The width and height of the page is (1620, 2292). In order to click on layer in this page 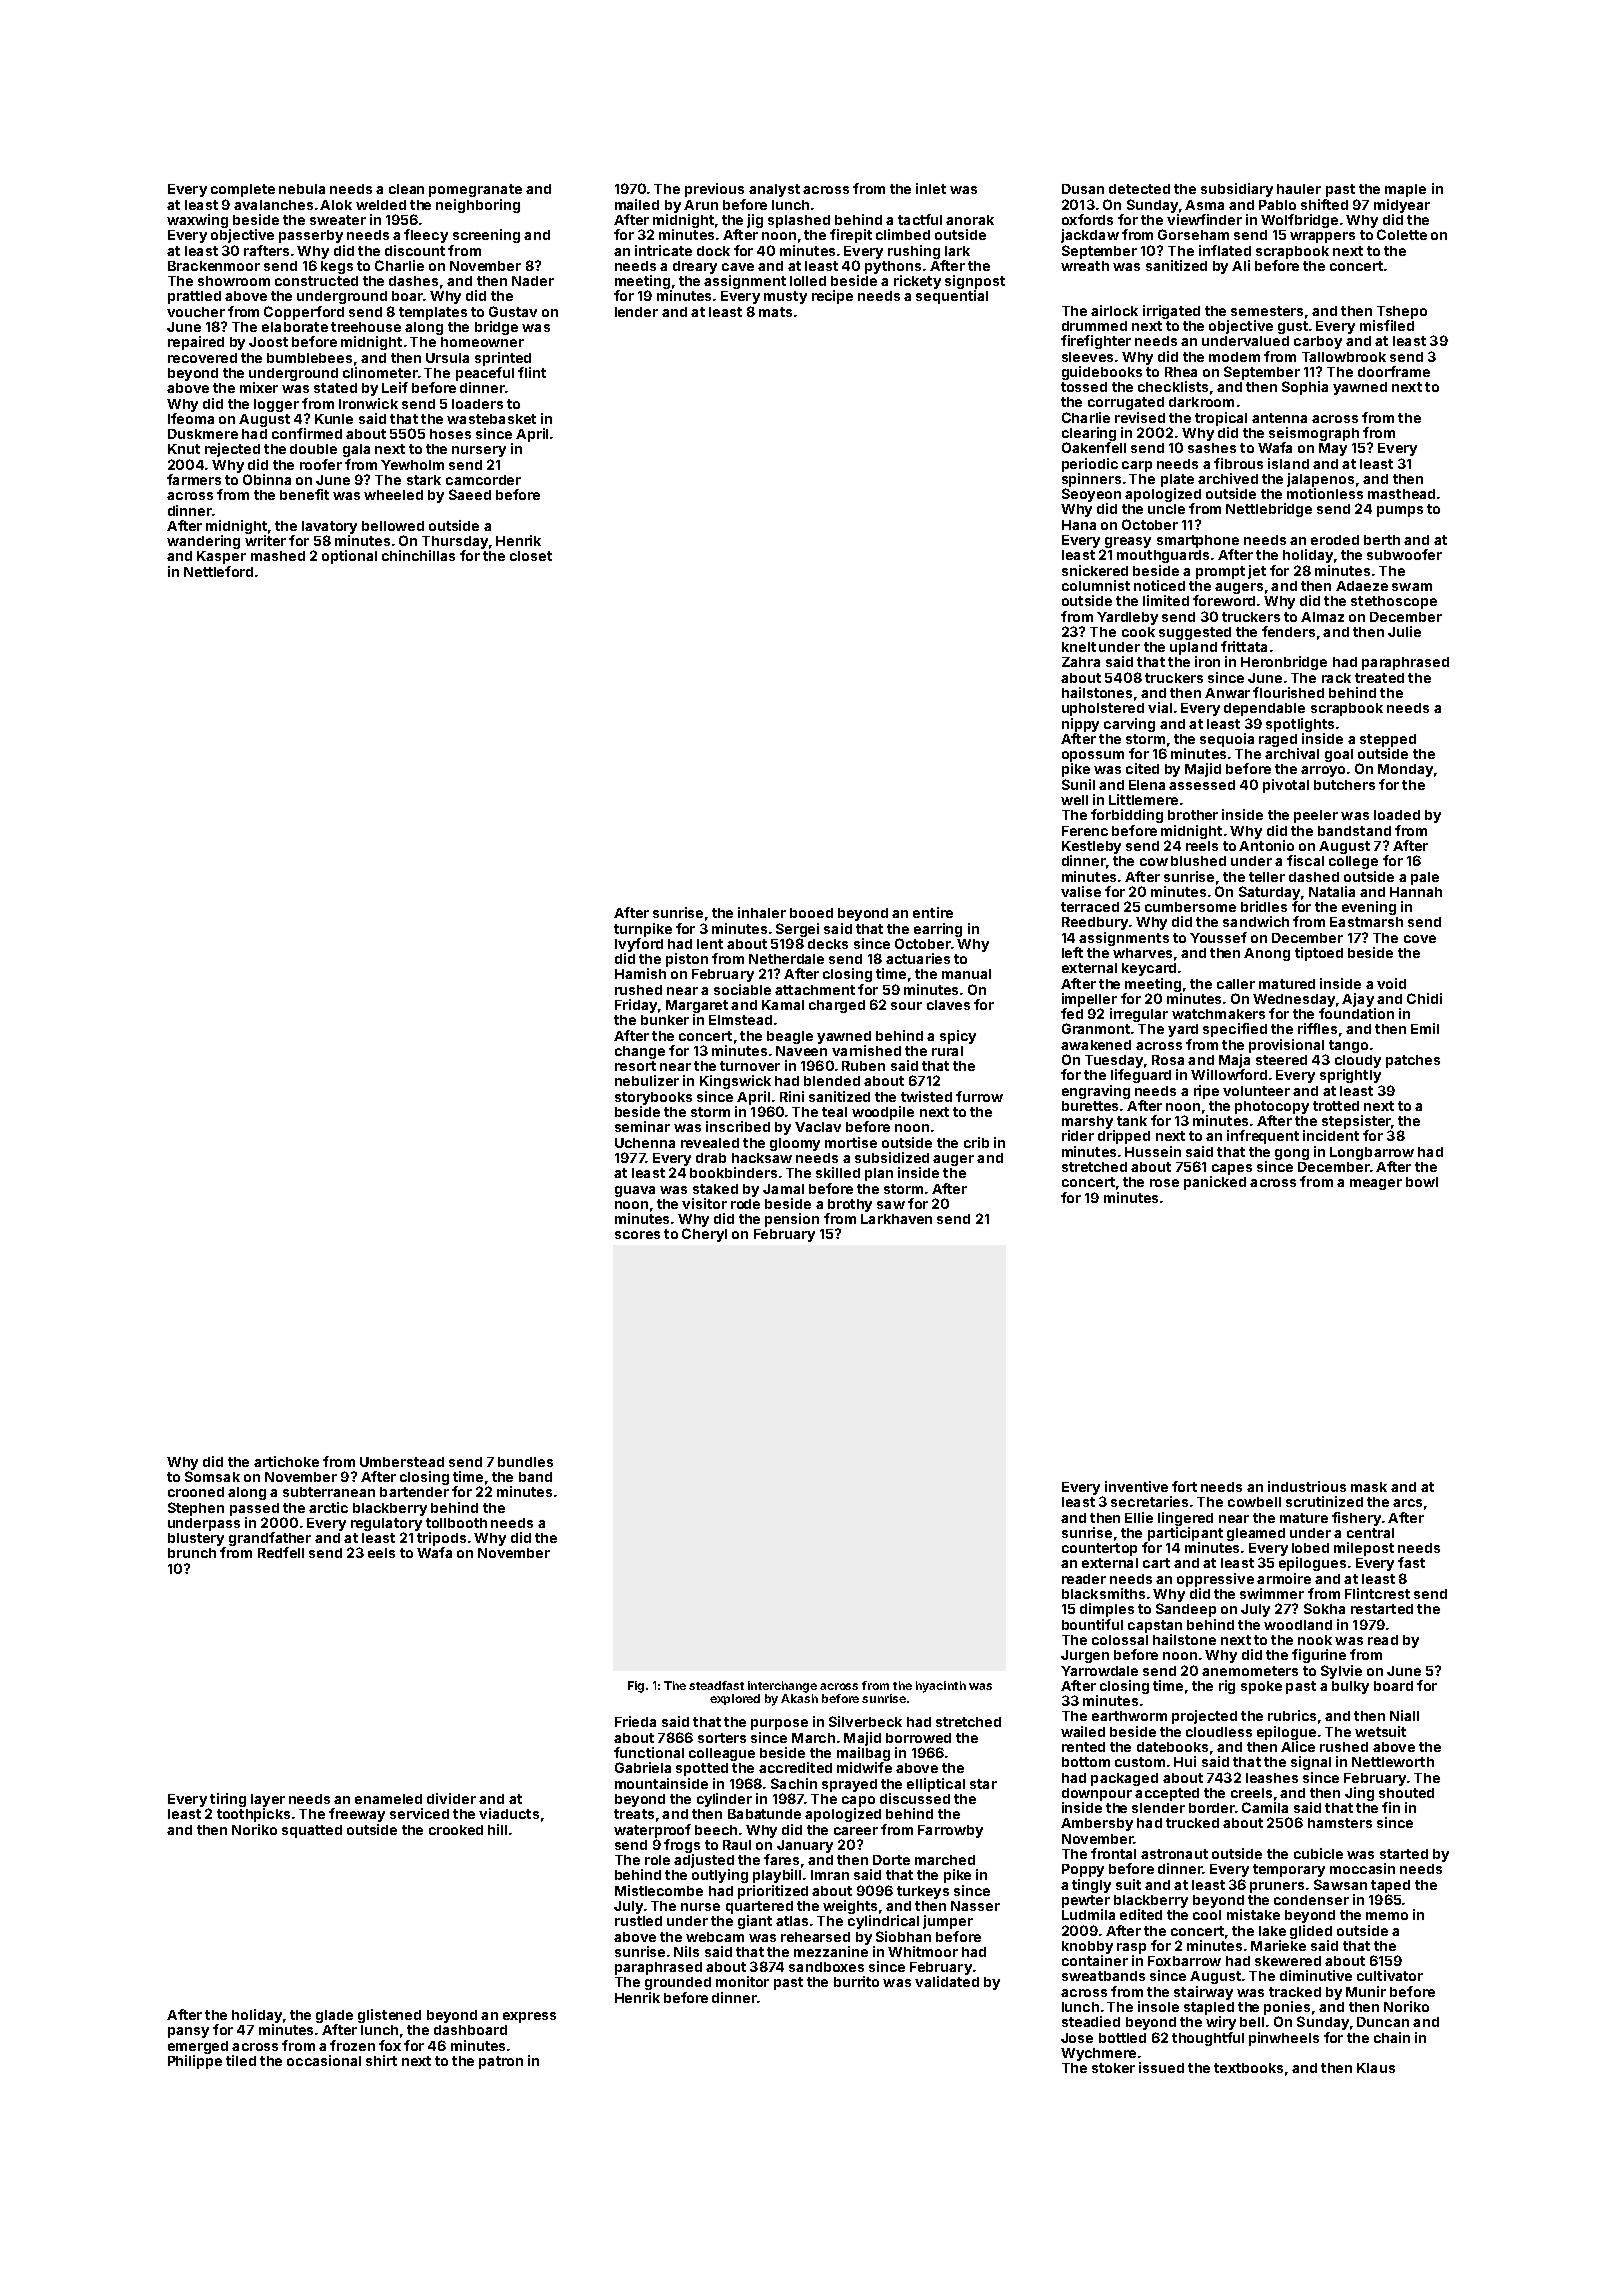, I will do `click(268, 1800)`.
